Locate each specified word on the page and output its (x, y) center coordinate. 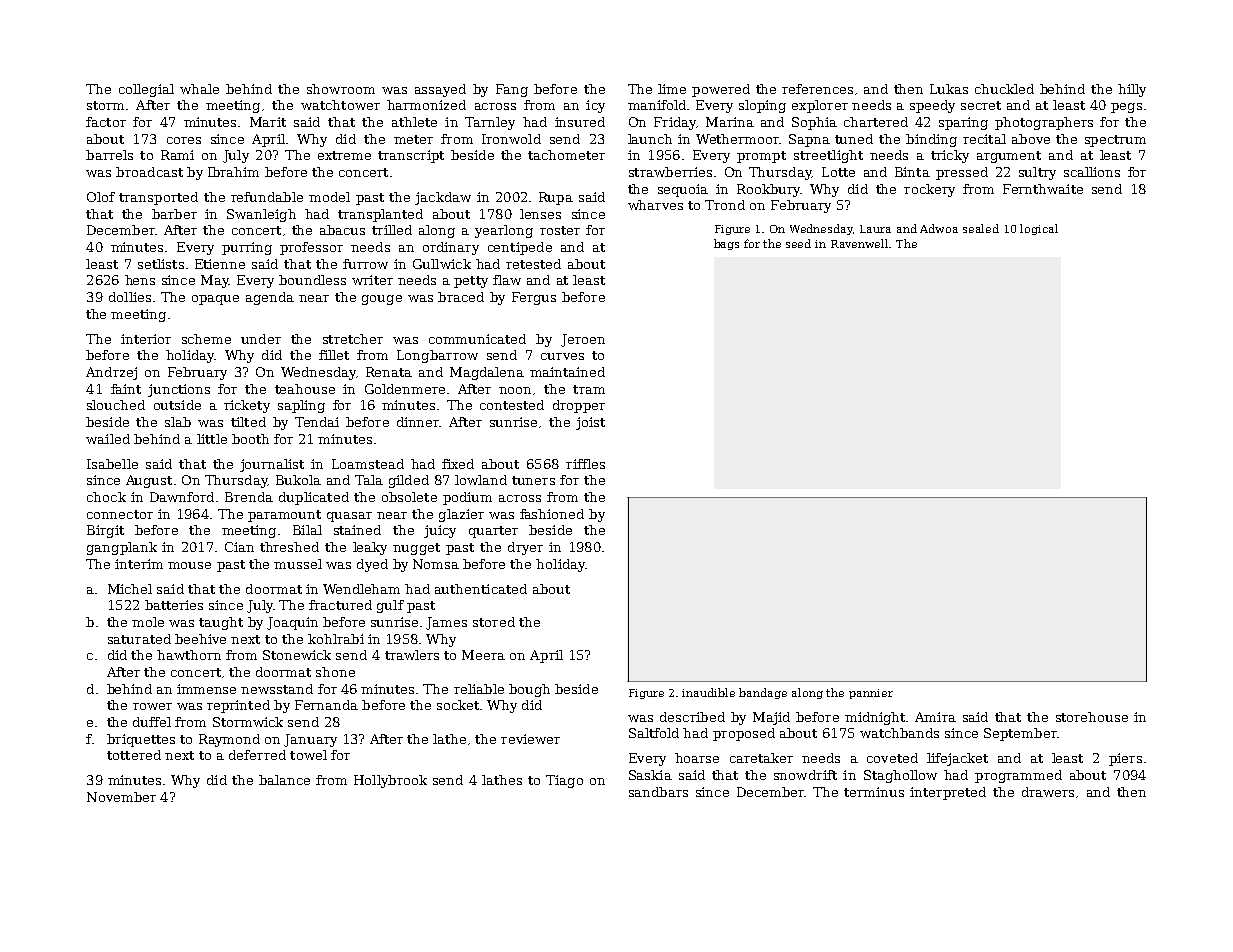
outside (177, 405)
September (1020, 734)
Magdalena (487, 373)
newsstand (277, 689)
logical (1039, 229)
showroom (341, 89)
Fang (512, 90)
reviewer (530, 739)
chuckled (1004, 89)
